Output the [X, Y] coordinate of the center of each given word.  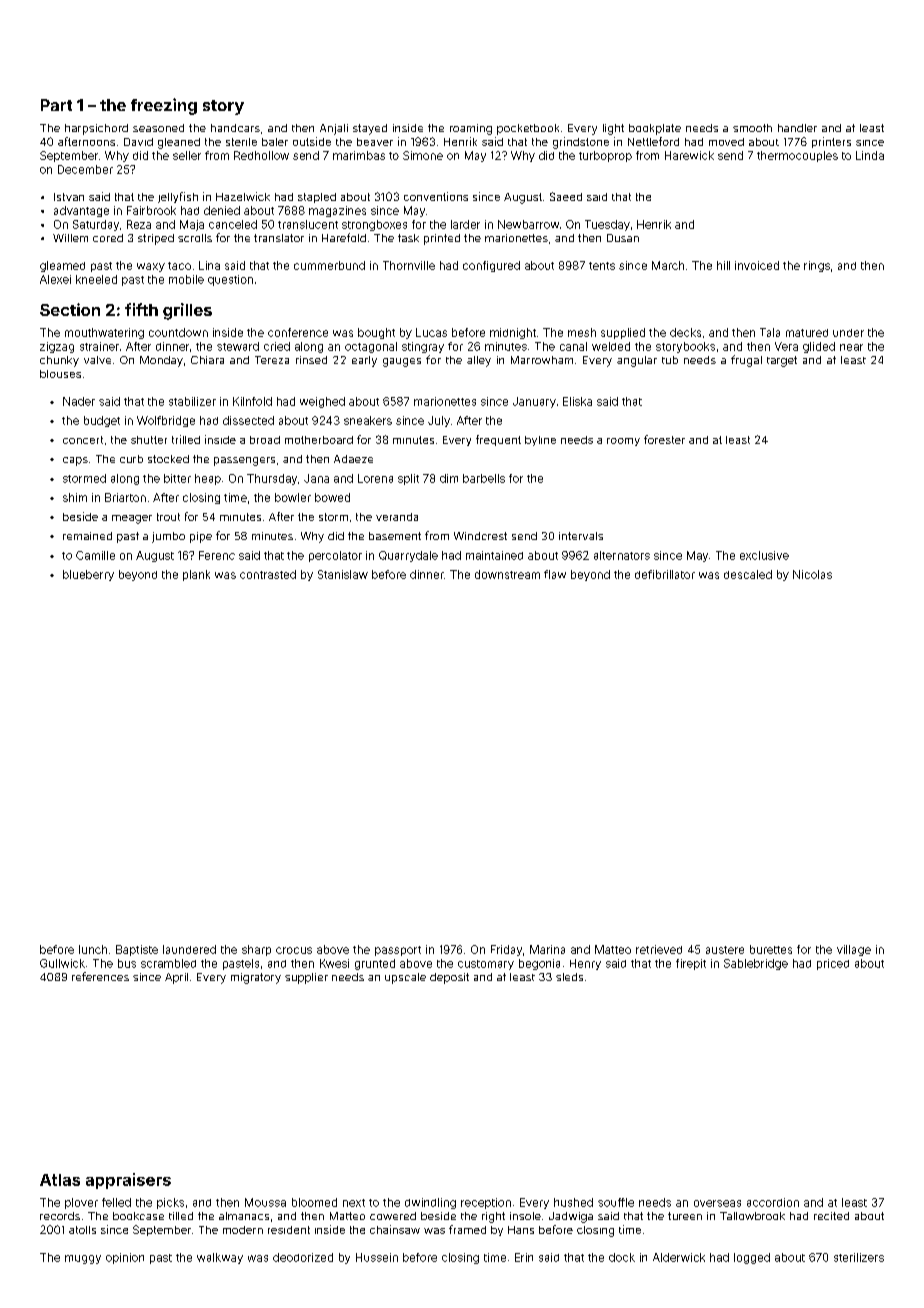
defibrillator [665, 574]
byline [540, 441]
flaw [555, 574]
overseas [717, 1203]
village [854, 950]
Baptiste [137, 950]
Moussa [265, 1202]
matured [807, 333]
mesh [582, 332]
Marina [547, 949]
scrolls [195, 238]
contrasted [268, 574]
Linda [870, 155]
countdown [178, 332]
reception [486, 1203]
